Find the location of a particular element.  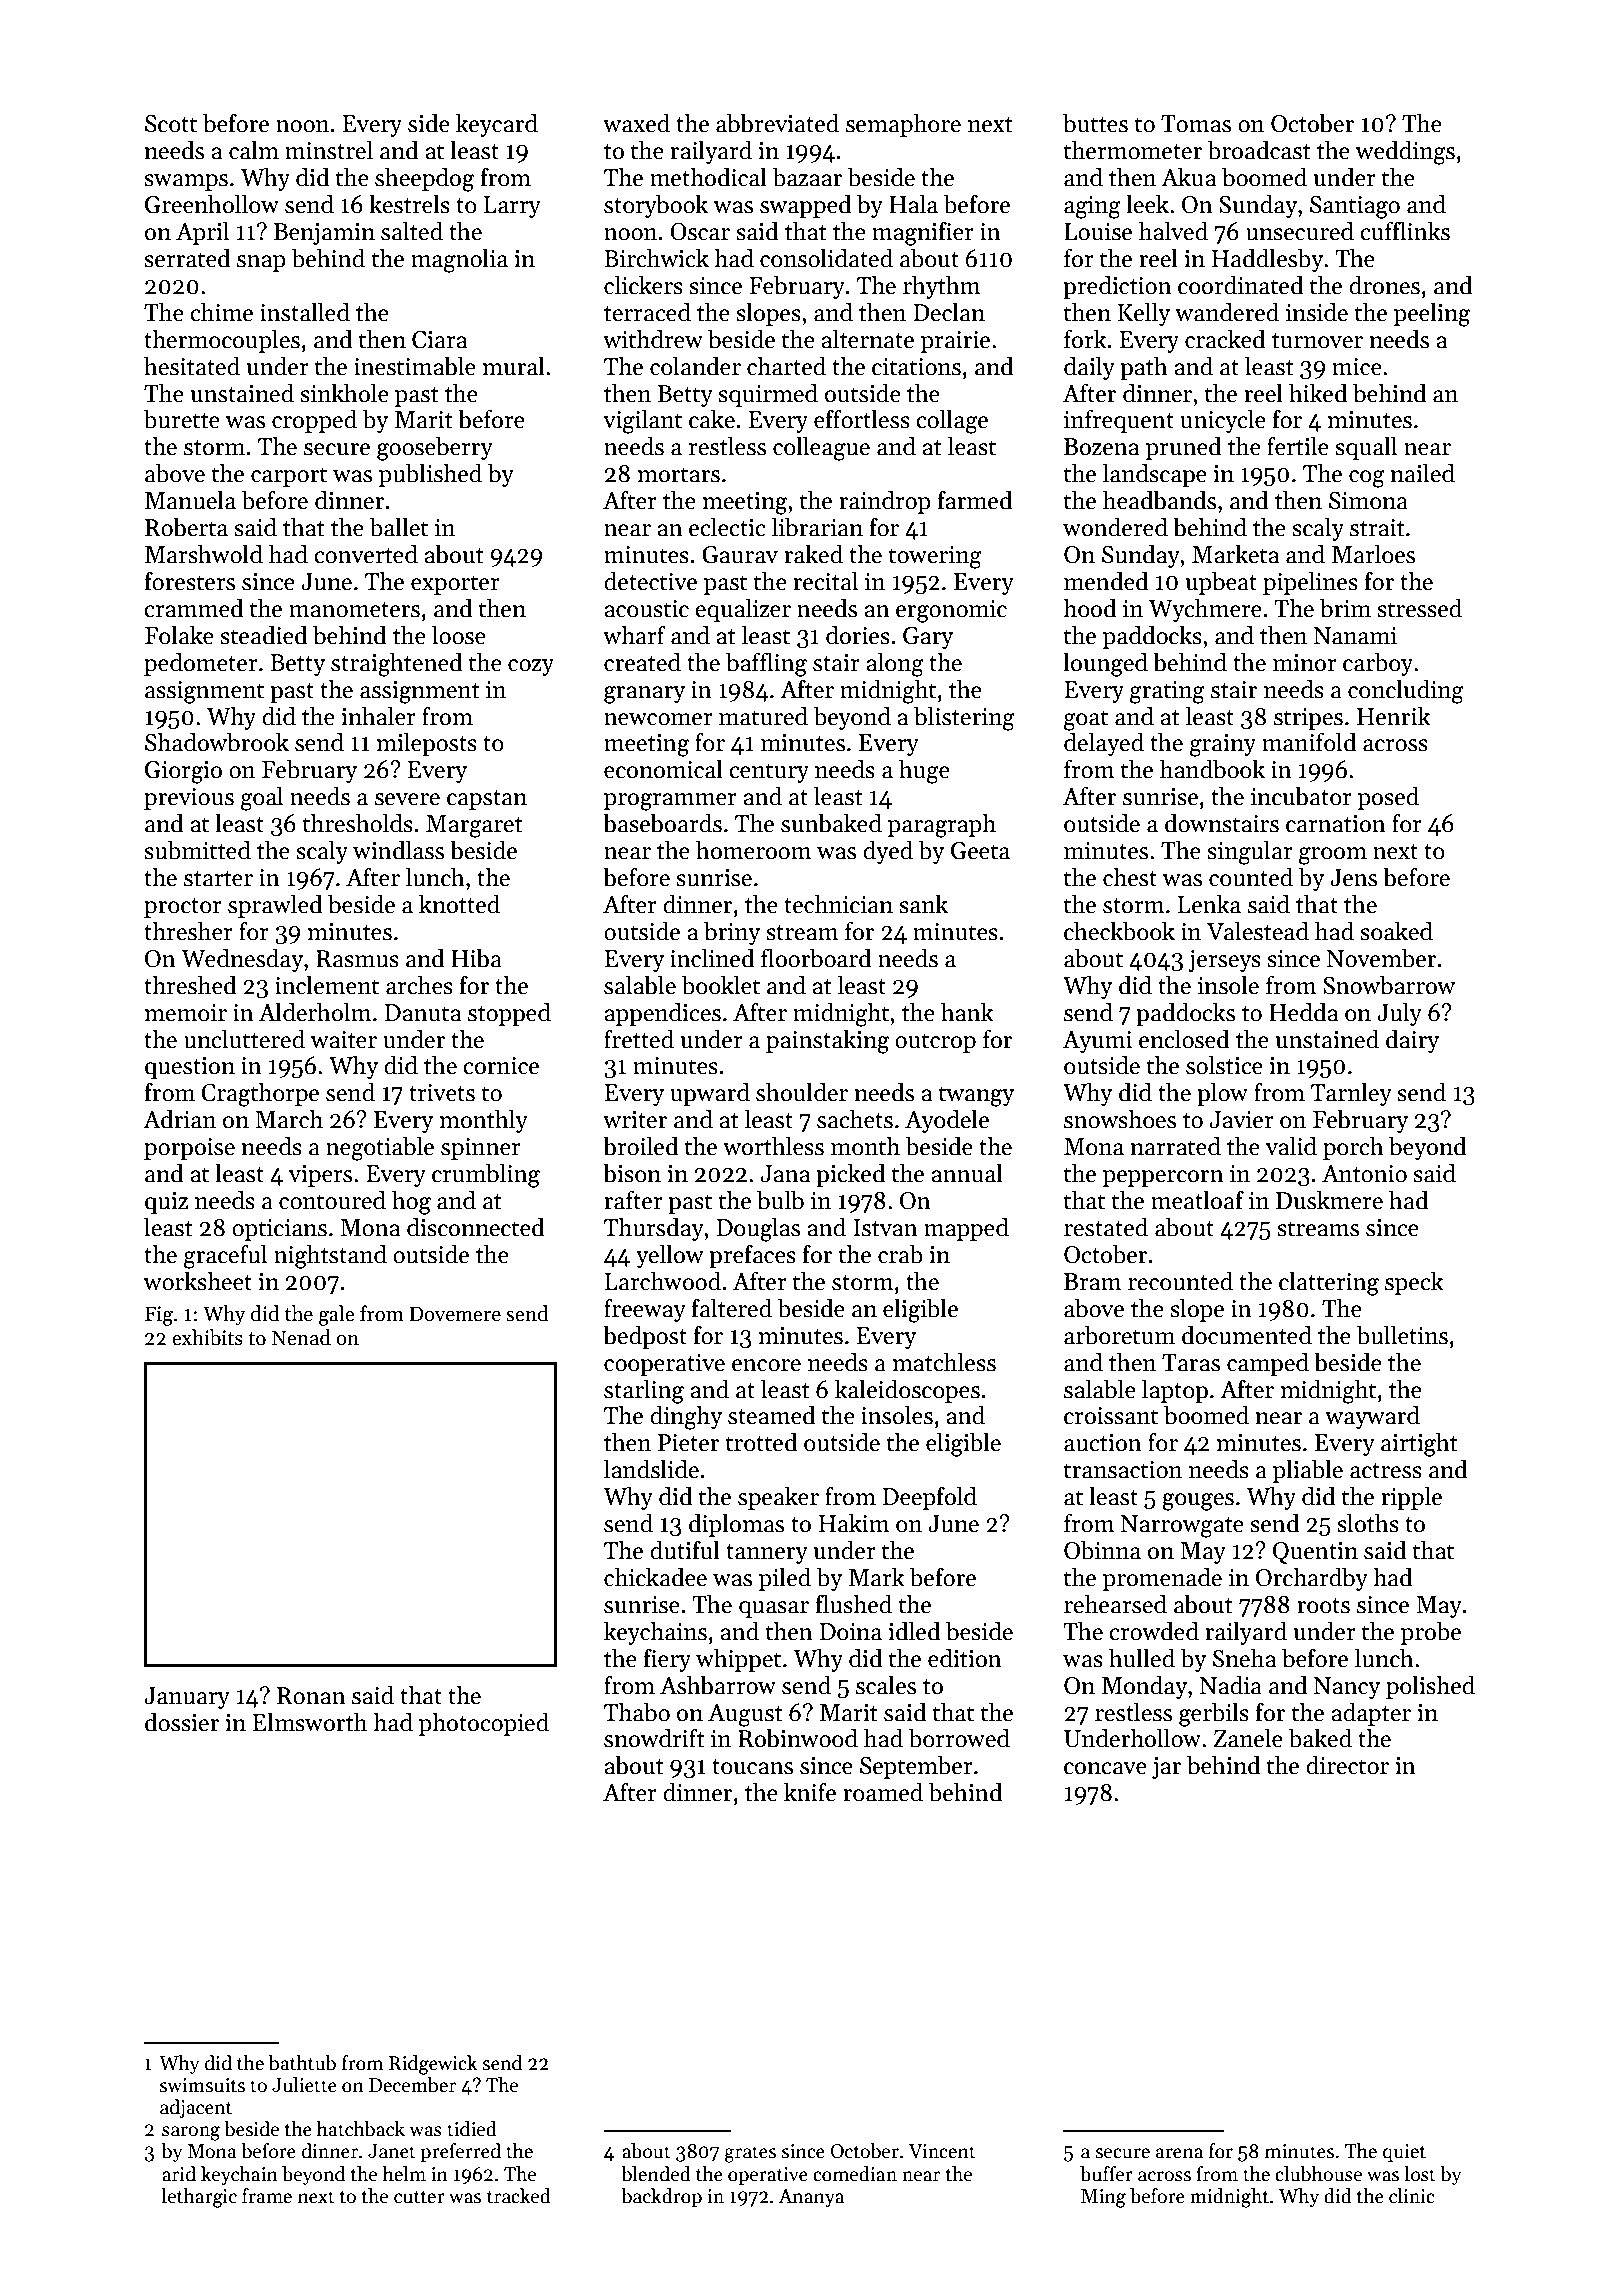

blistering is located at coordinates (964, 718).
